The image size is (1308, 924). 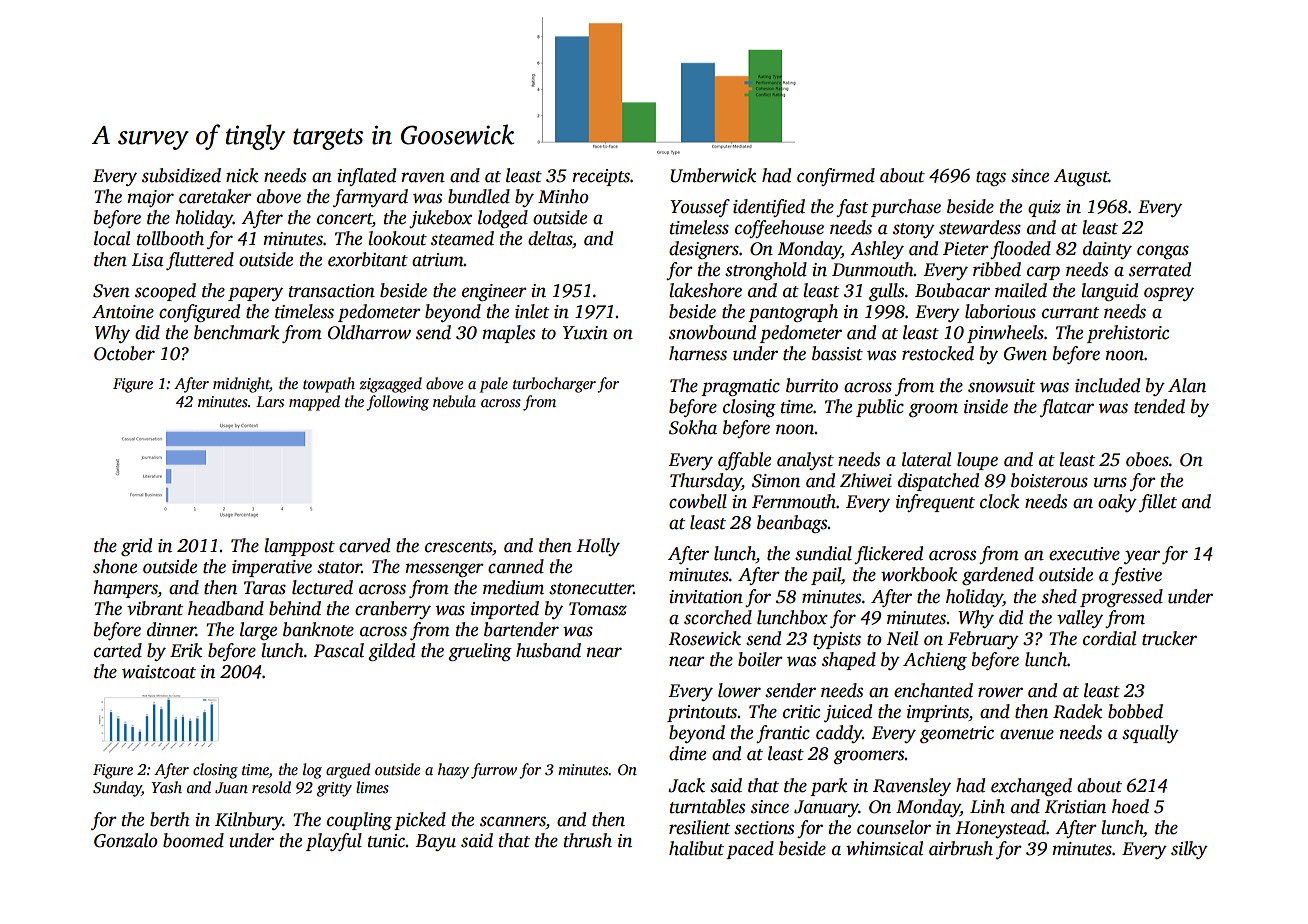 I want to click on Sokha, so click(x=693, y=427).
